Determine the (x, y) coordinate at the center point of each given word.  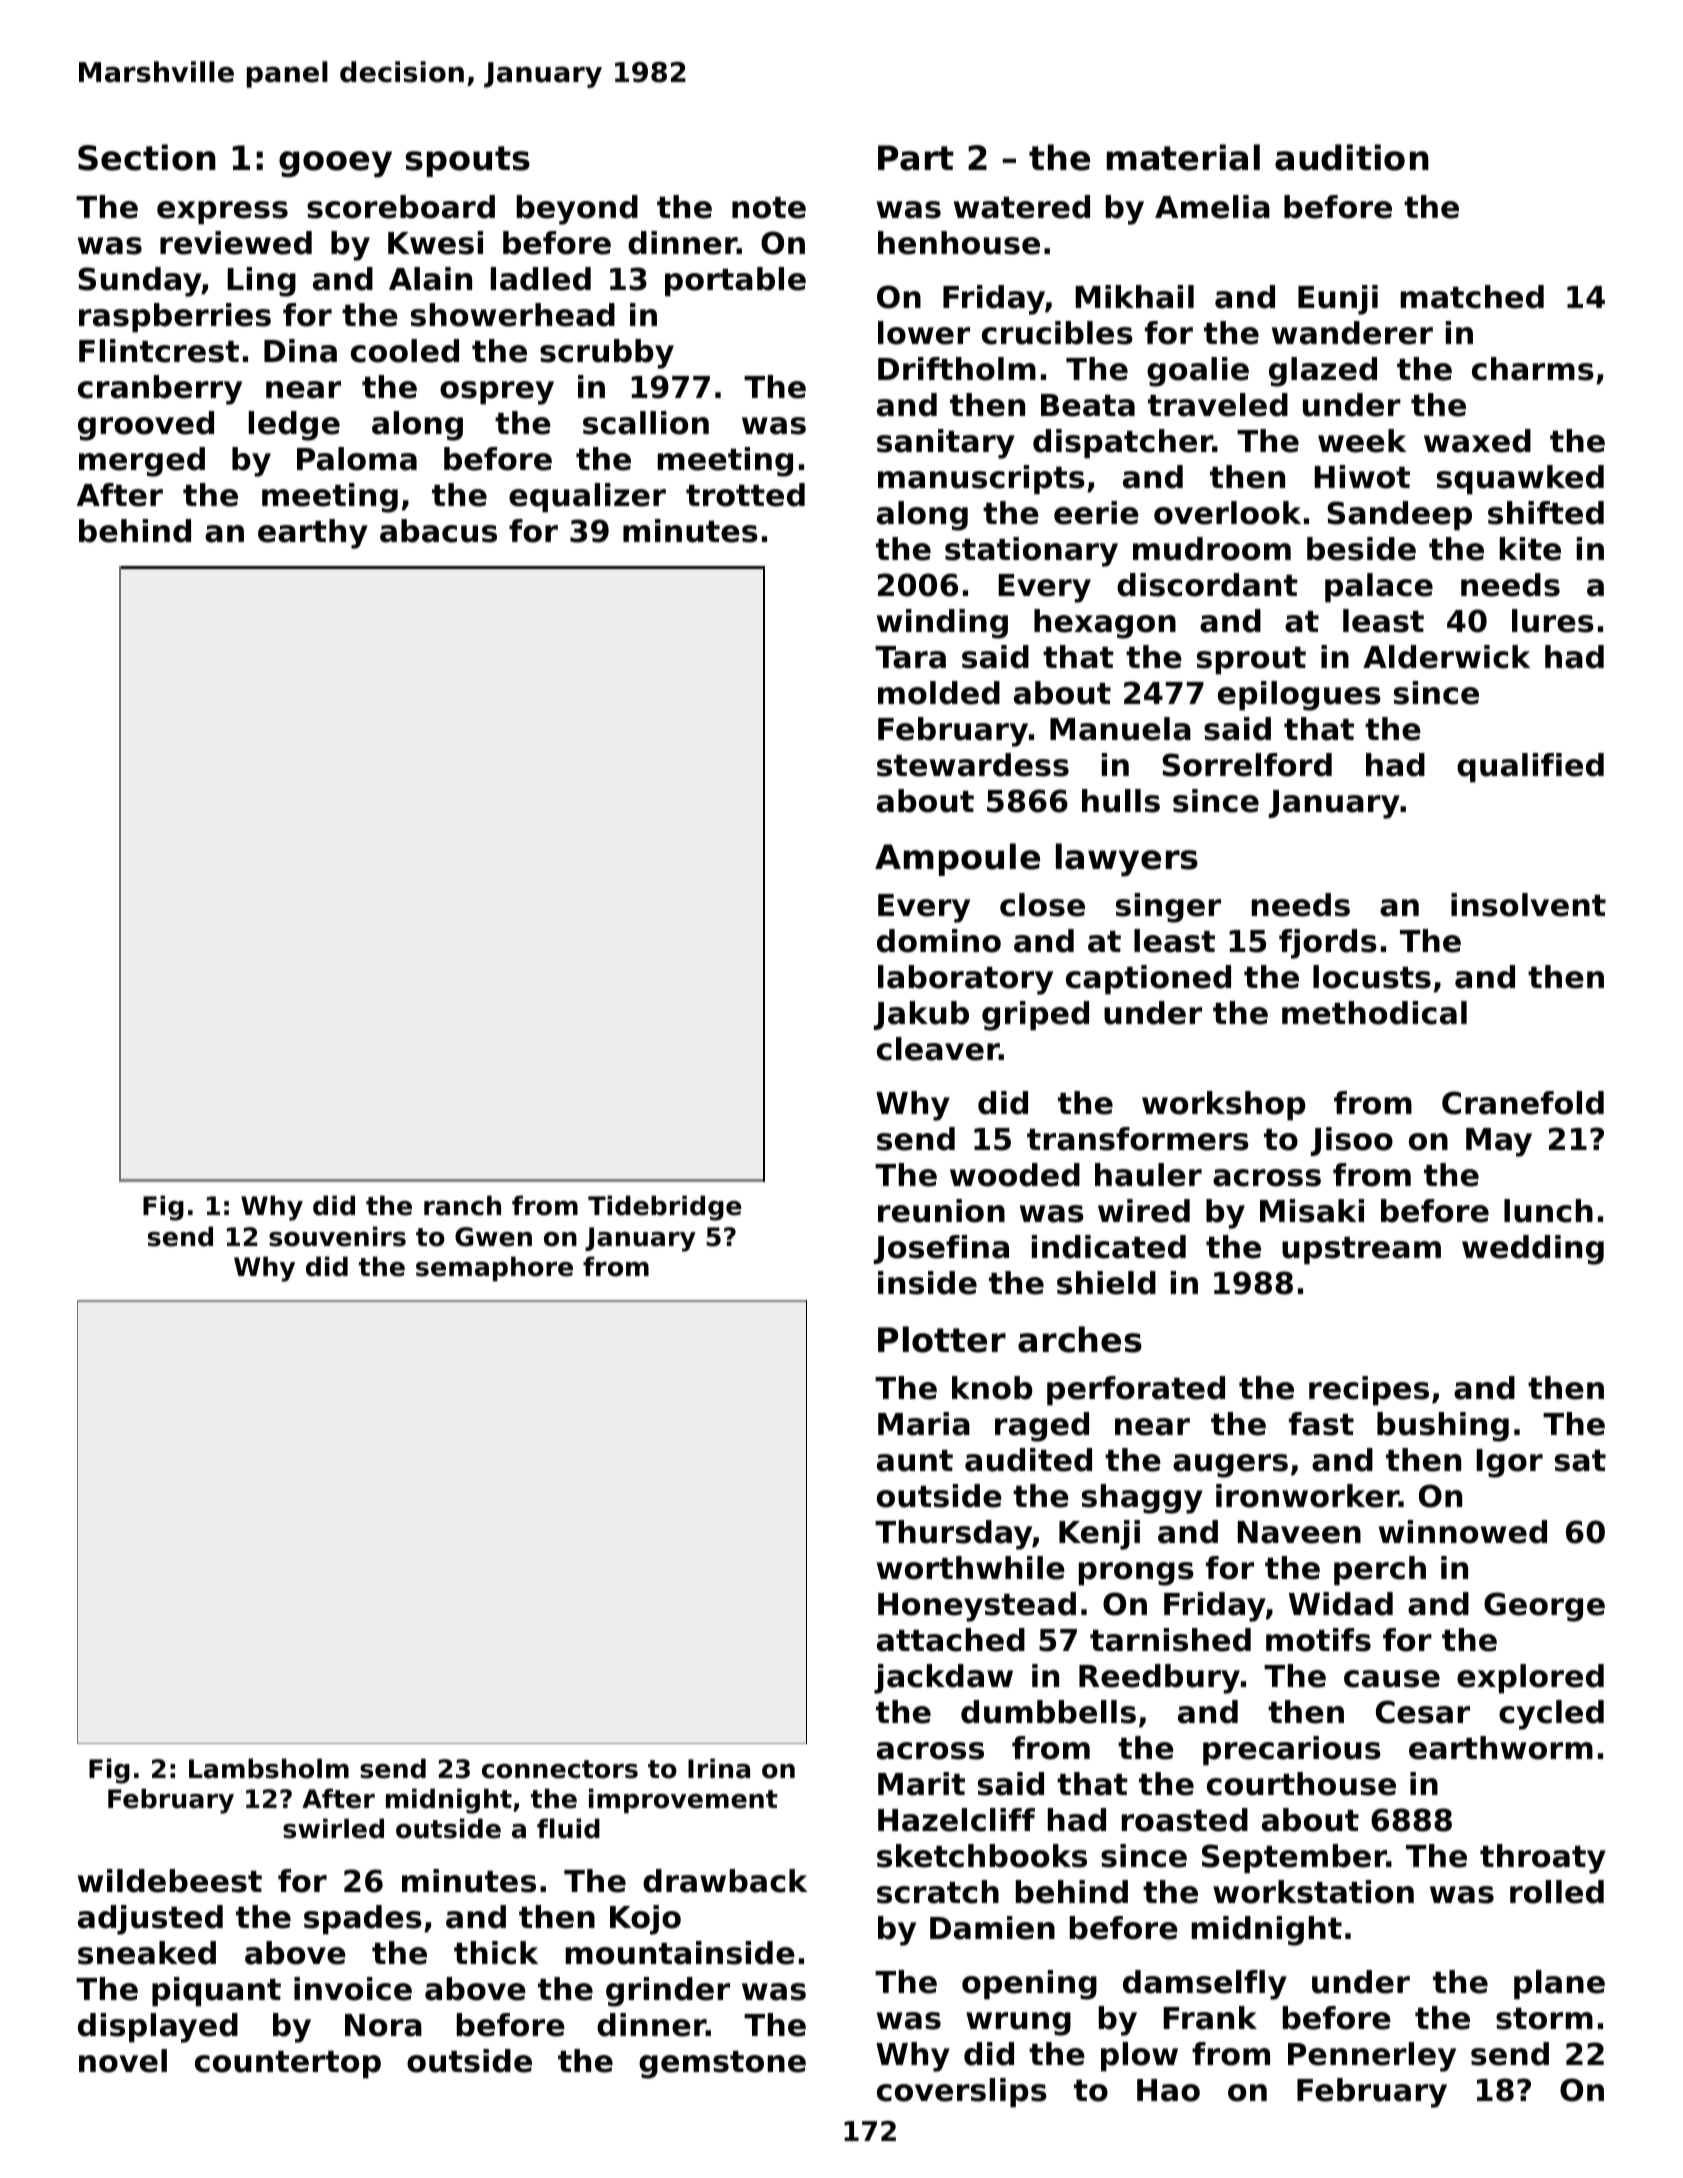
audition (1352, 157)
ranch (462, 1205)
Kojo (645, 1920)
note (769, 208)
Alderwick (1446, 657)
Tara (910, 657)
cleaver (938, 1049)
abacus (438, 531)
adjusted (150, 1920)
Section (147, 157)
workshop (1224, 1106)
